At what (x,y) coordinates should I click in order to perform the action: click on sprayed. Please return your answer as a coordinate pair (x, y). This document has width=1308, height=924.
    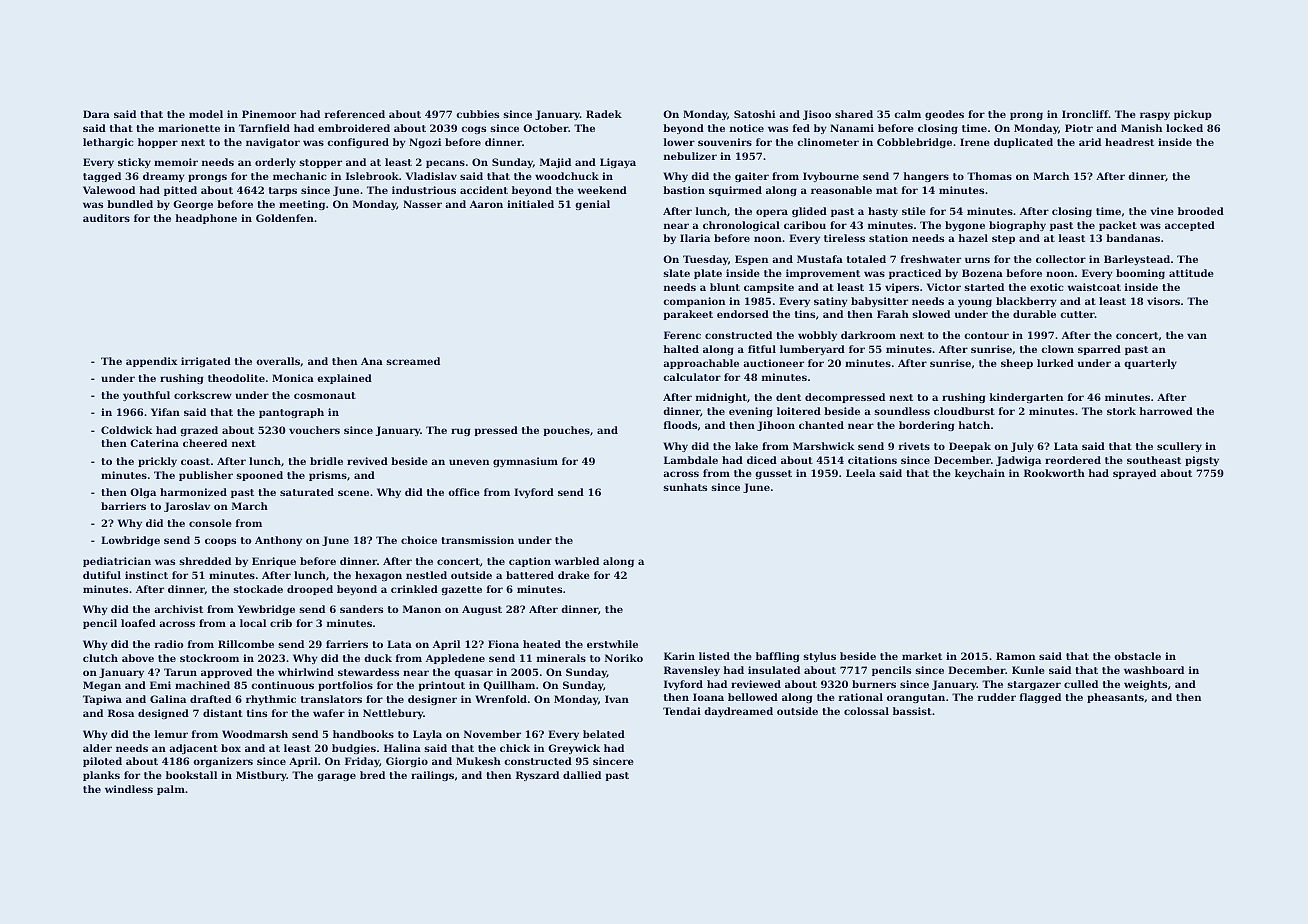
    Looking at the image, I should click on (1134, 474).
